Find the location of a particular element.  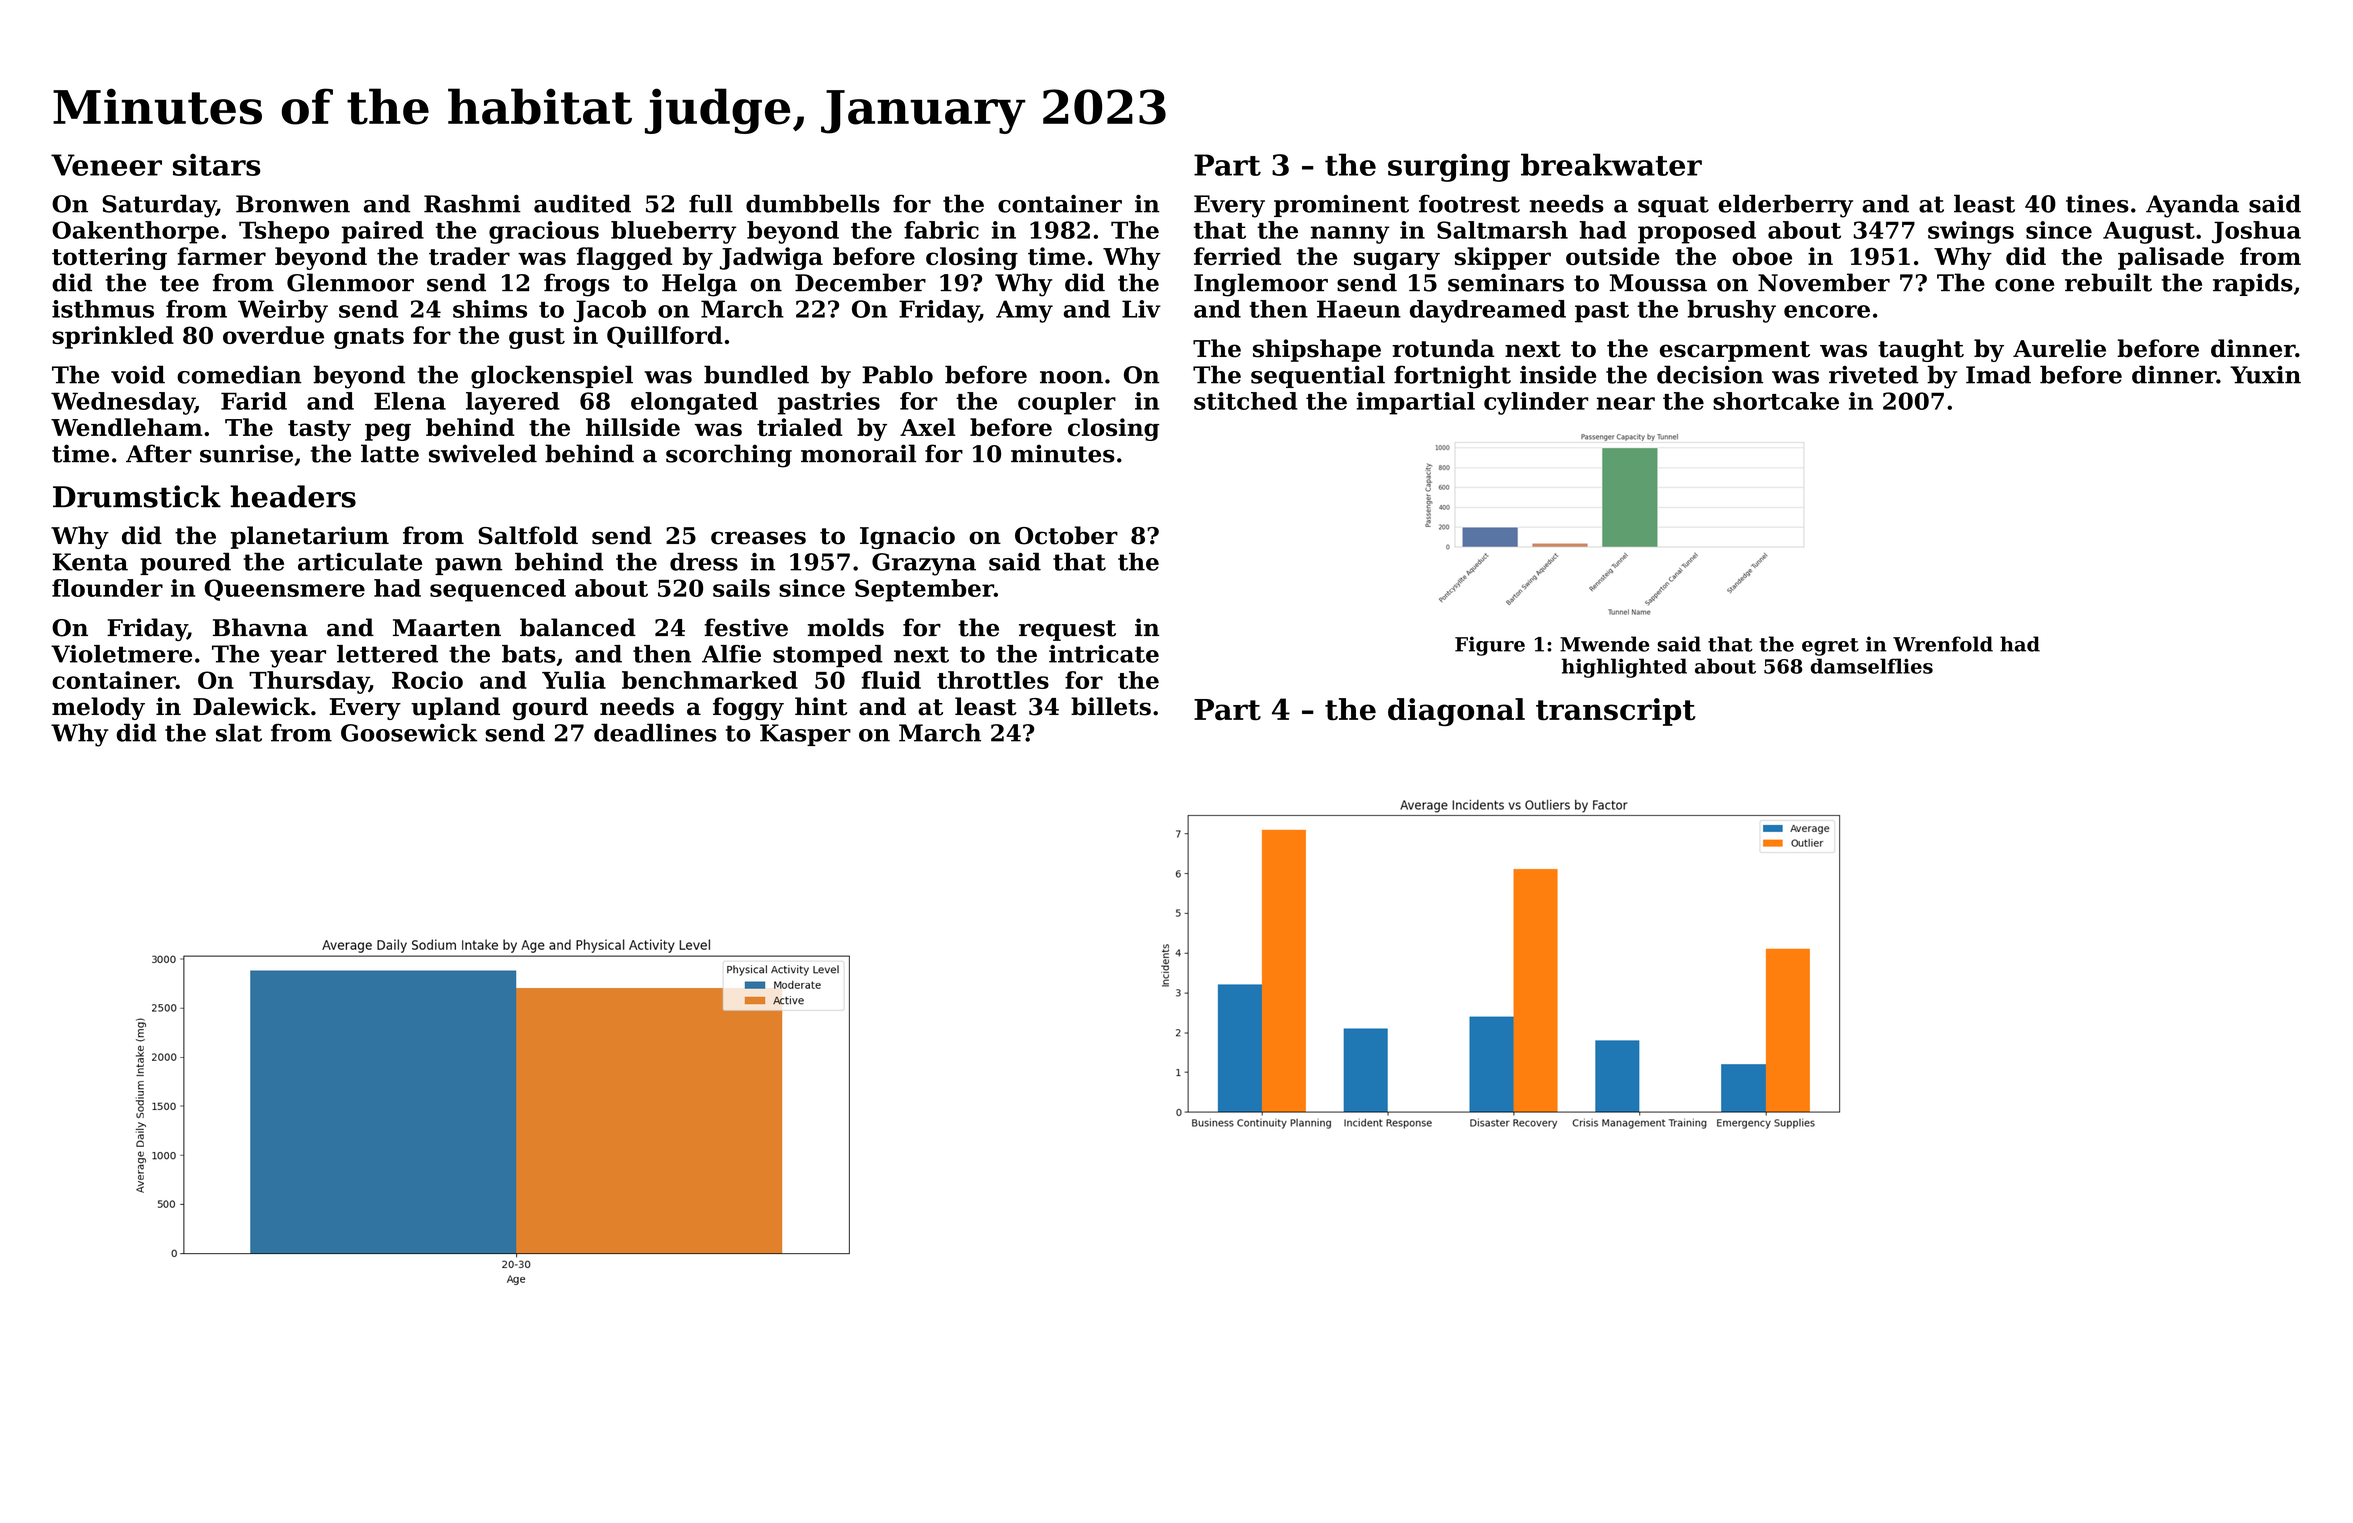

Oakenthorpe is located at coordinates (135, 232).
